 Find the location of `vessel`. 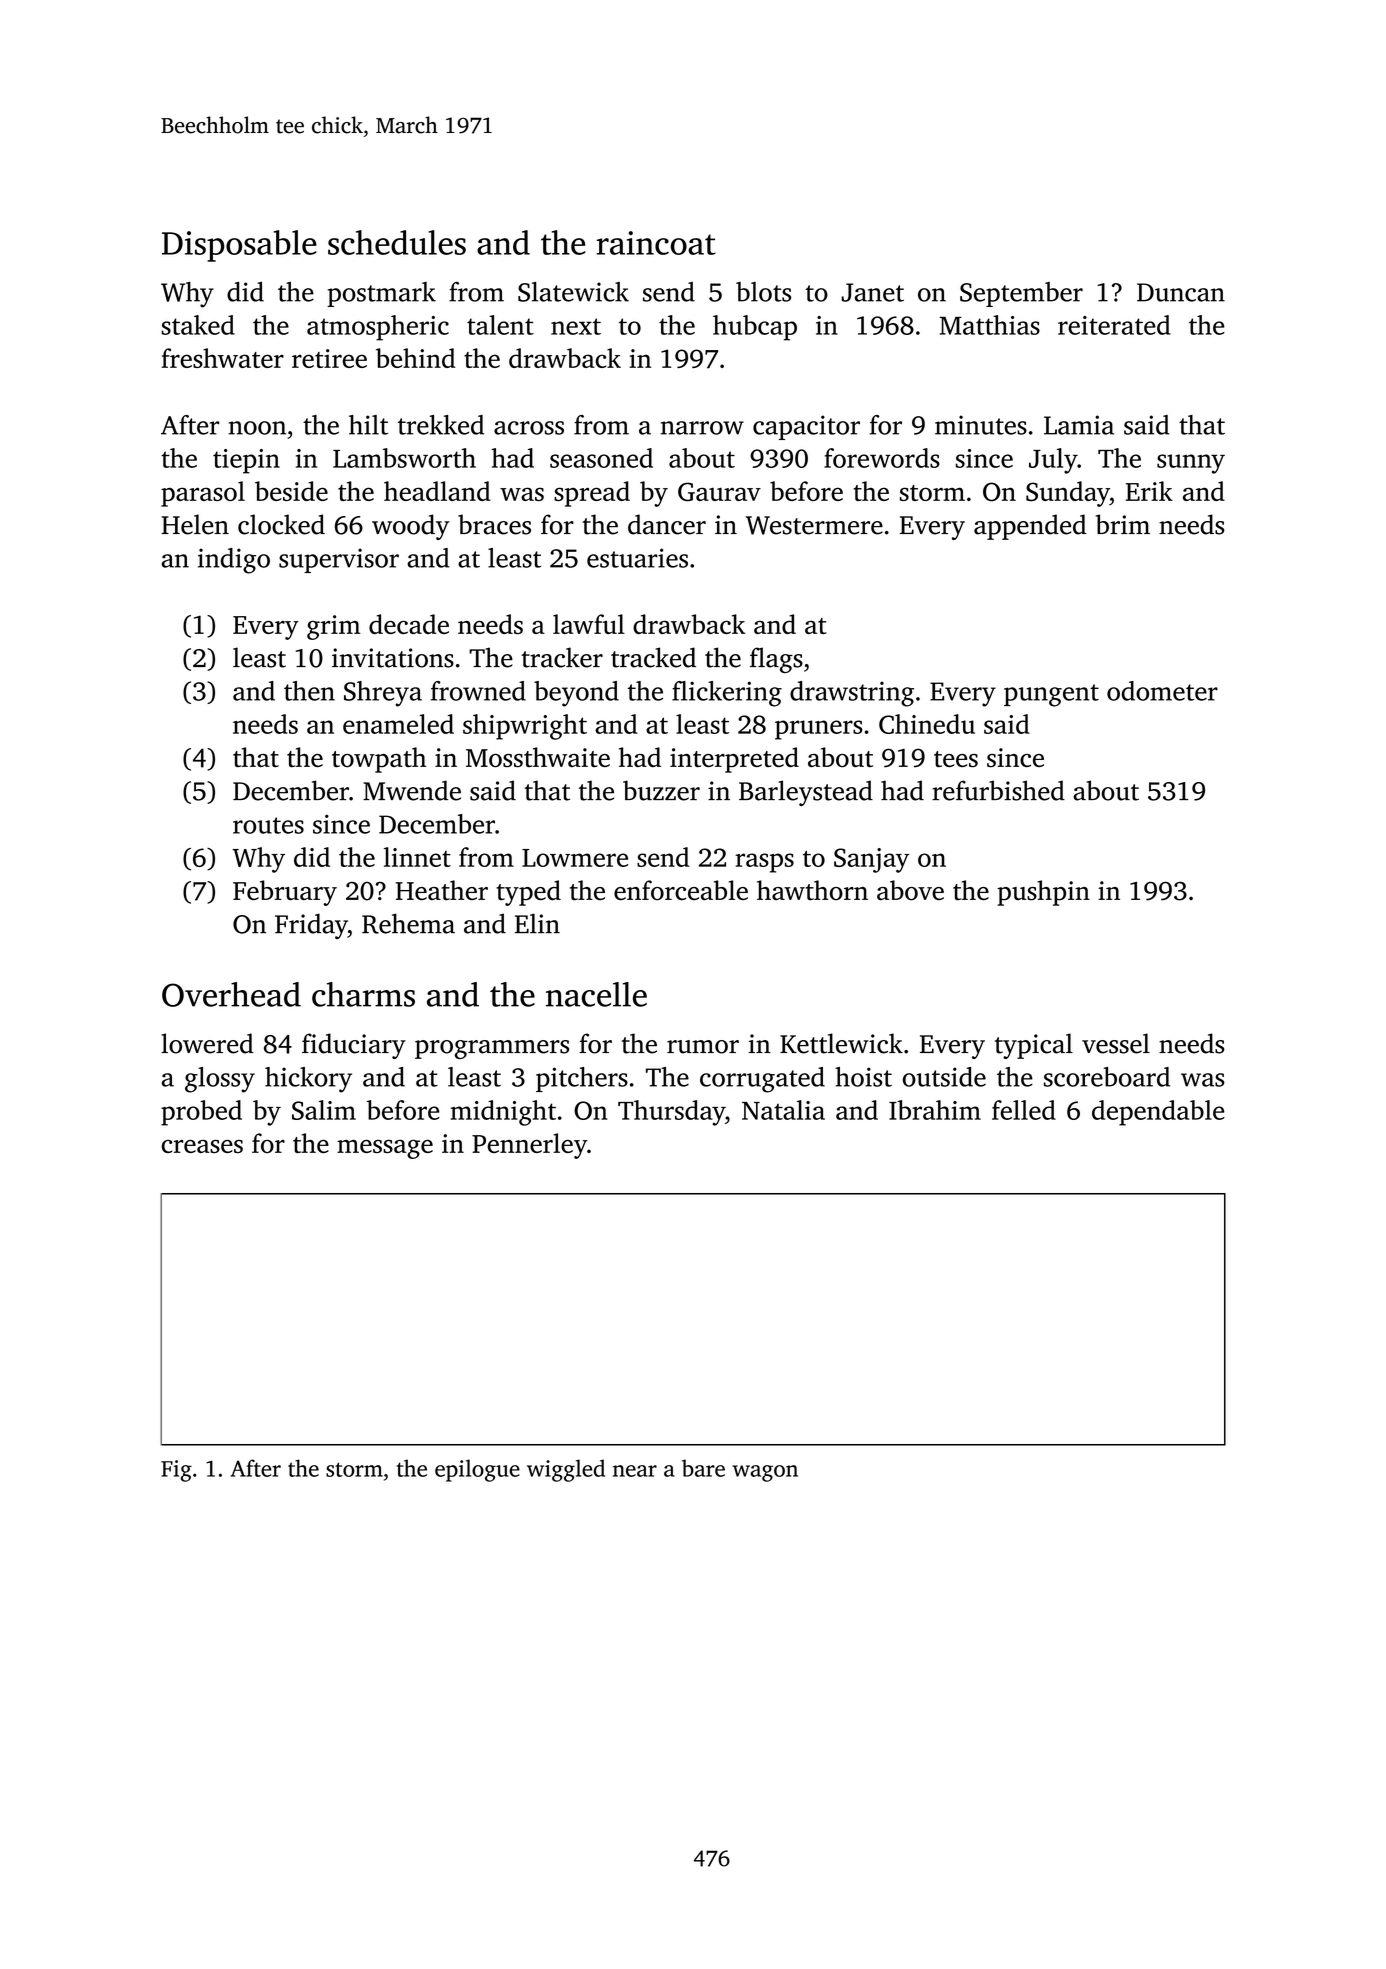

vessel is located at coordinates (1116, 1043).
